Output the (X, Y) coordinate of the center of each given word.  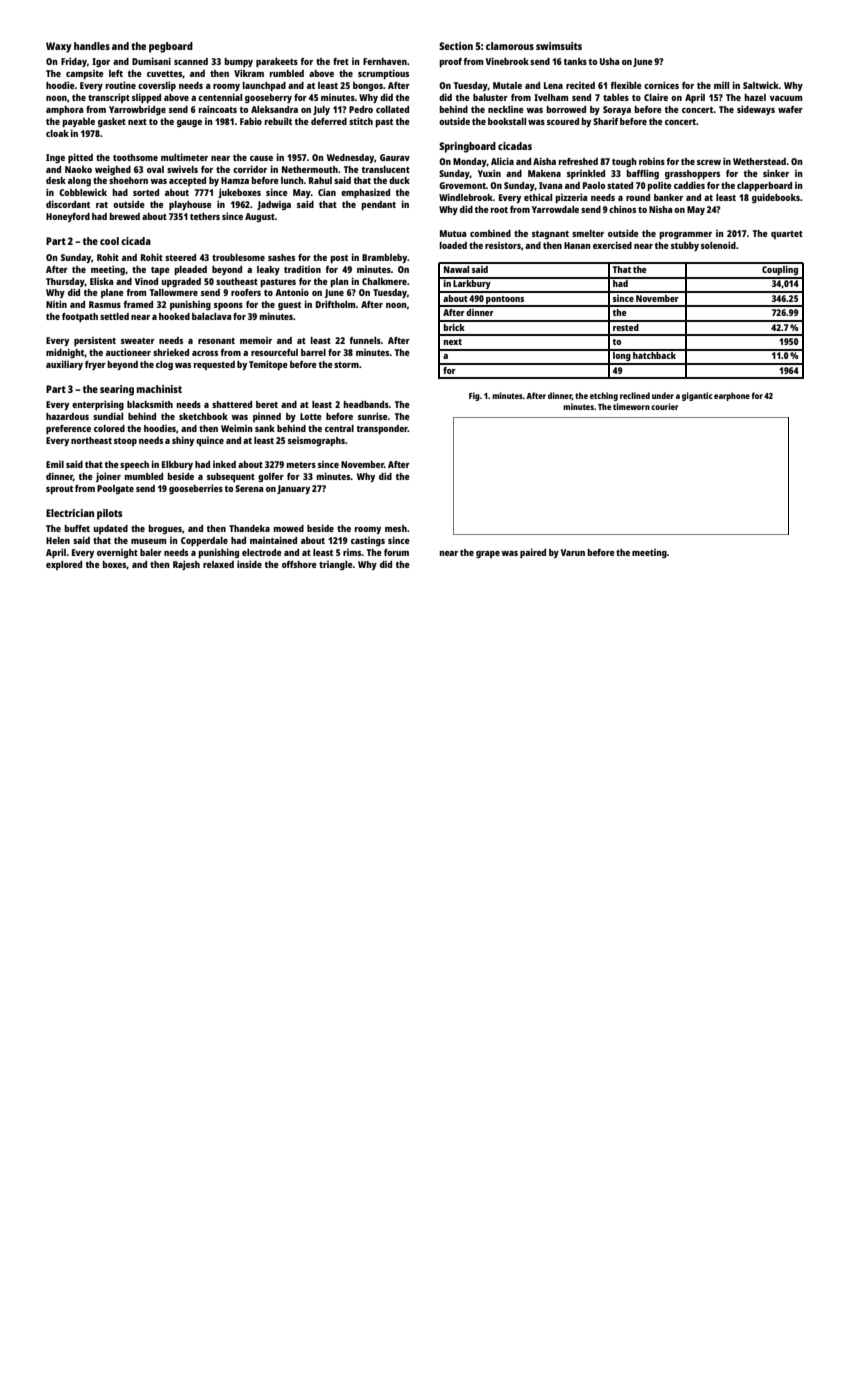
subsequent (231, 477)
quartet (787, 235)
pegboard (171, 47)
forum (396, 552)
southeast (237, 281)
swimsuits (559, 46)
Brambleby (384, 258)
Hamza (235, 180)
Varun (573, 552)
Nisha (661, 209)
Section (456, 46)
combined (490, 233)
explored (64, 565)
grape (488, 554)
